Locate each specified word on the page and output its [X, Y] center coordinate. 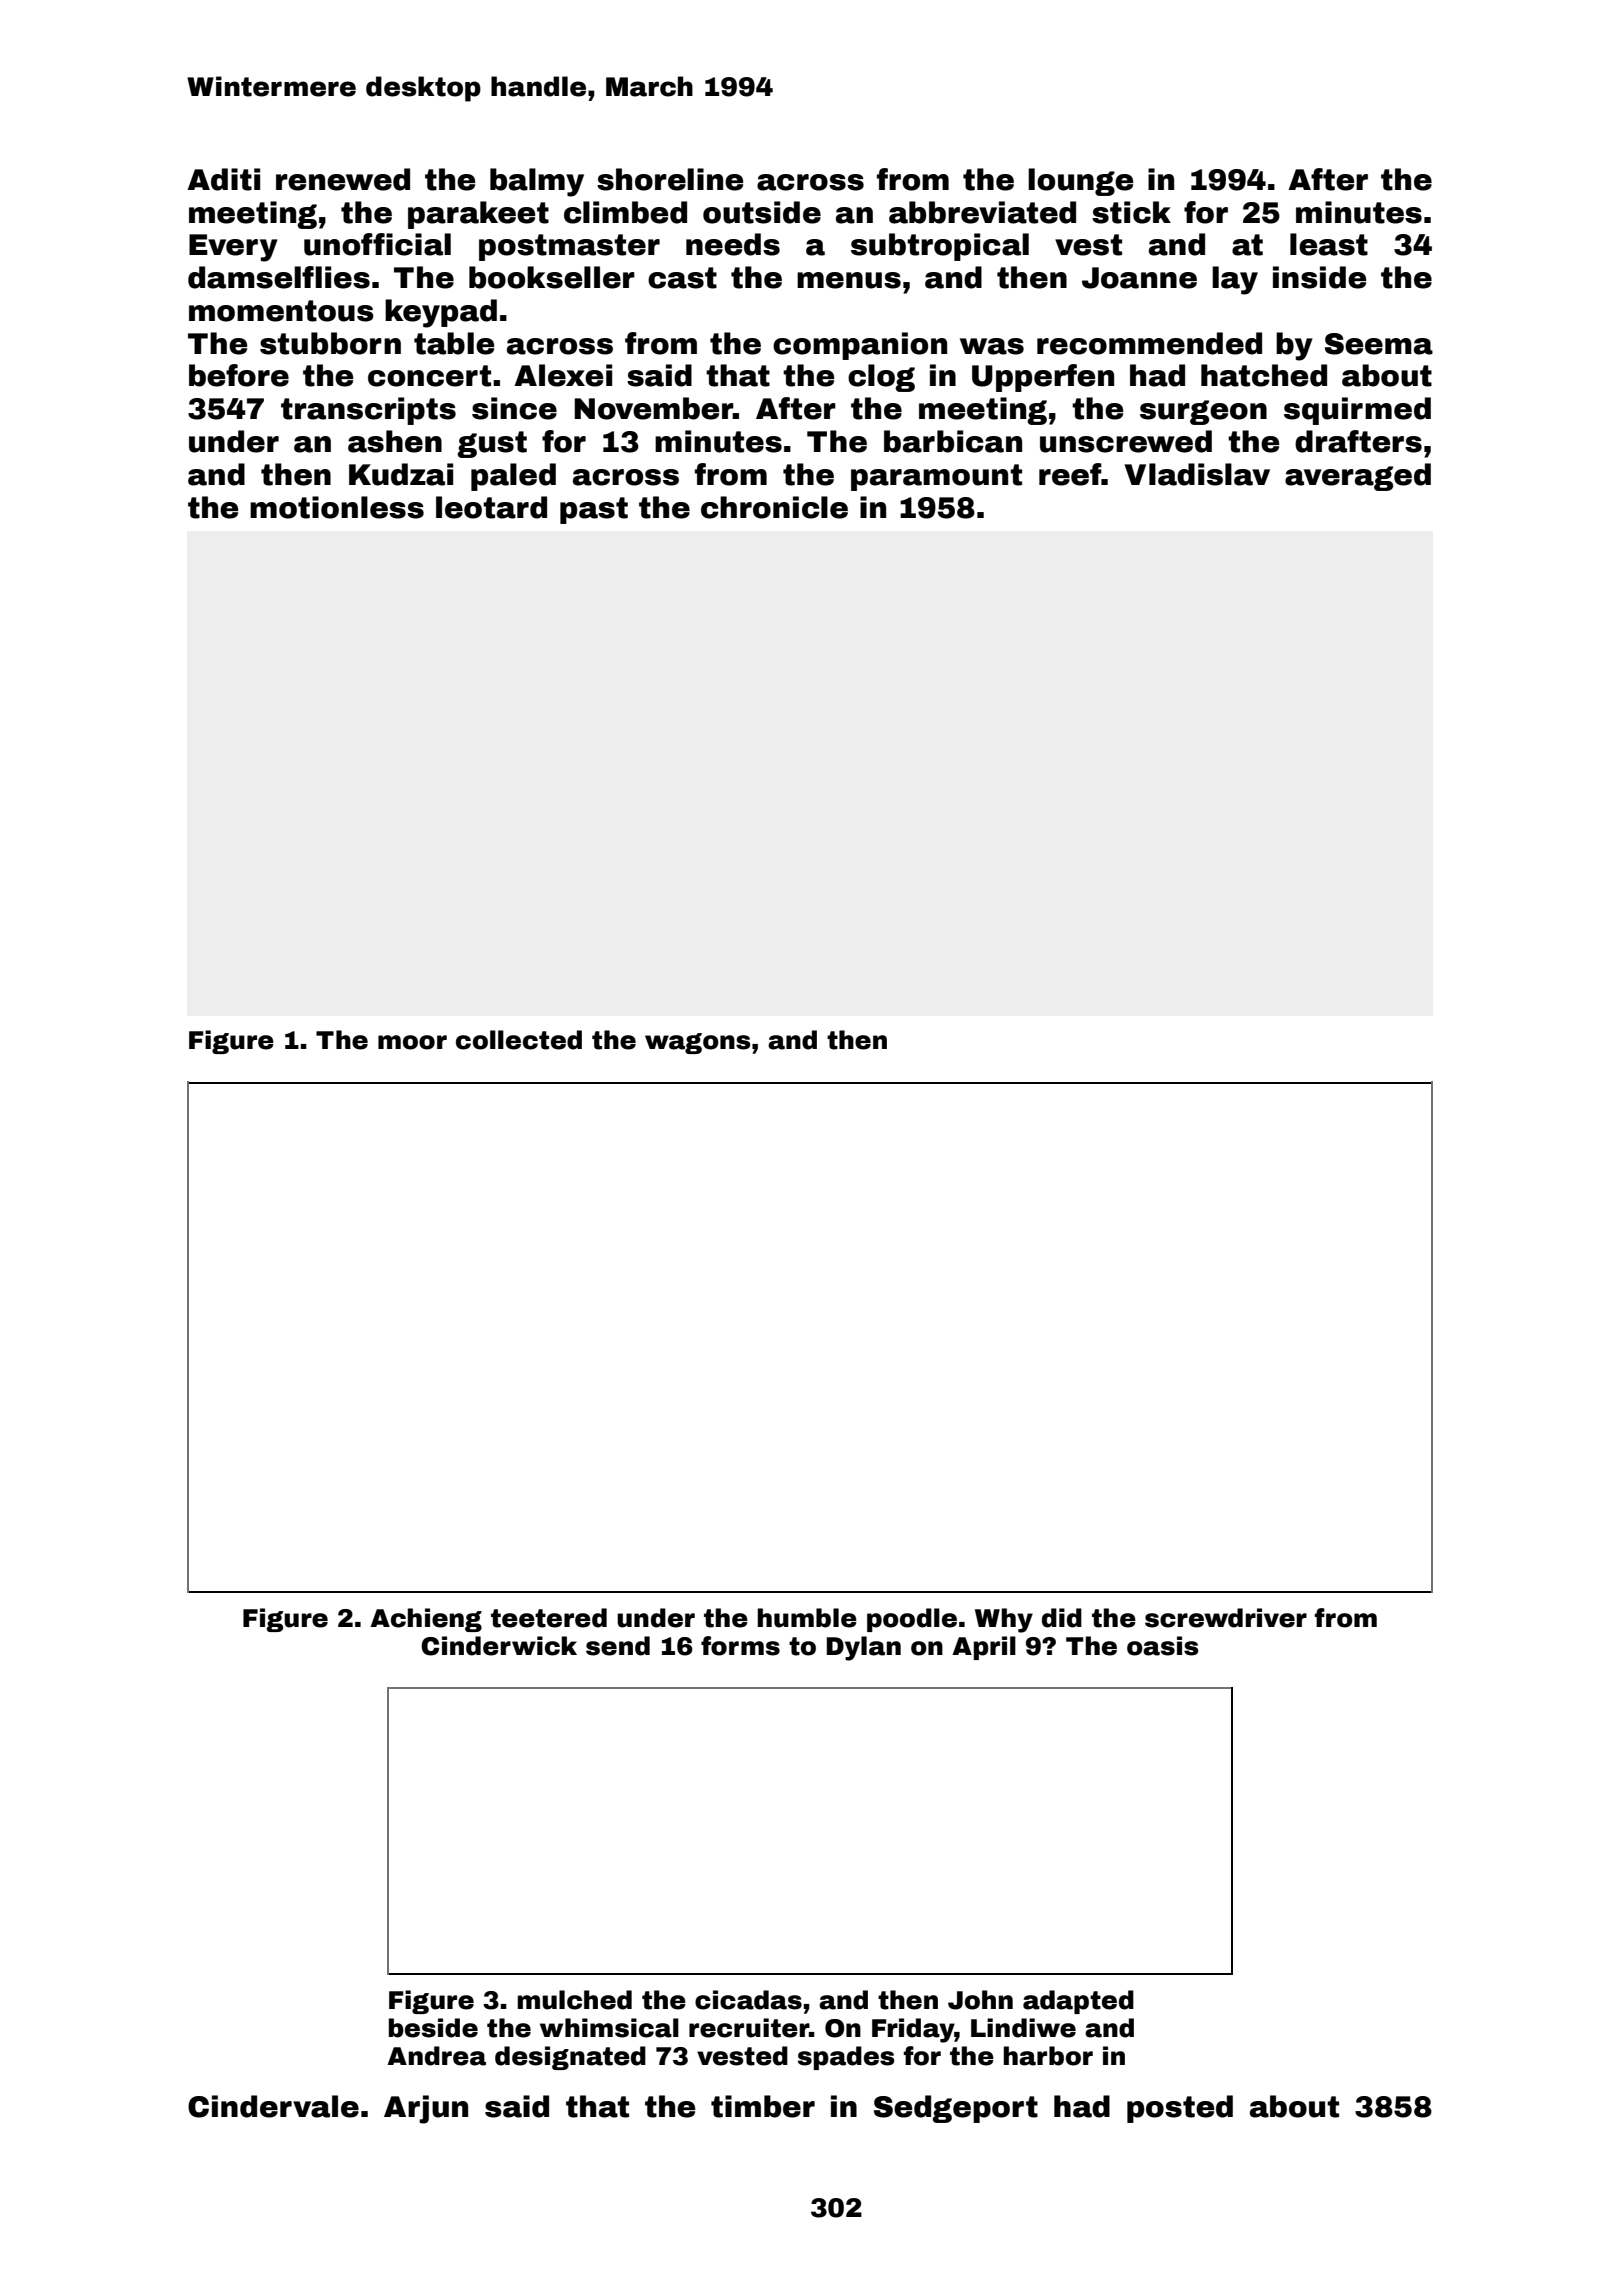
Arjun [426, 2109]
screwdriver [1226, 1618]
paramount [936, 477]
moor [412, 1042]
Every [233, 248]
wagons [697, 1043]
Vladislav [1197, 474]
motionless [337, 507]
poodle [912, 1620]
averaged [1358, 477]
